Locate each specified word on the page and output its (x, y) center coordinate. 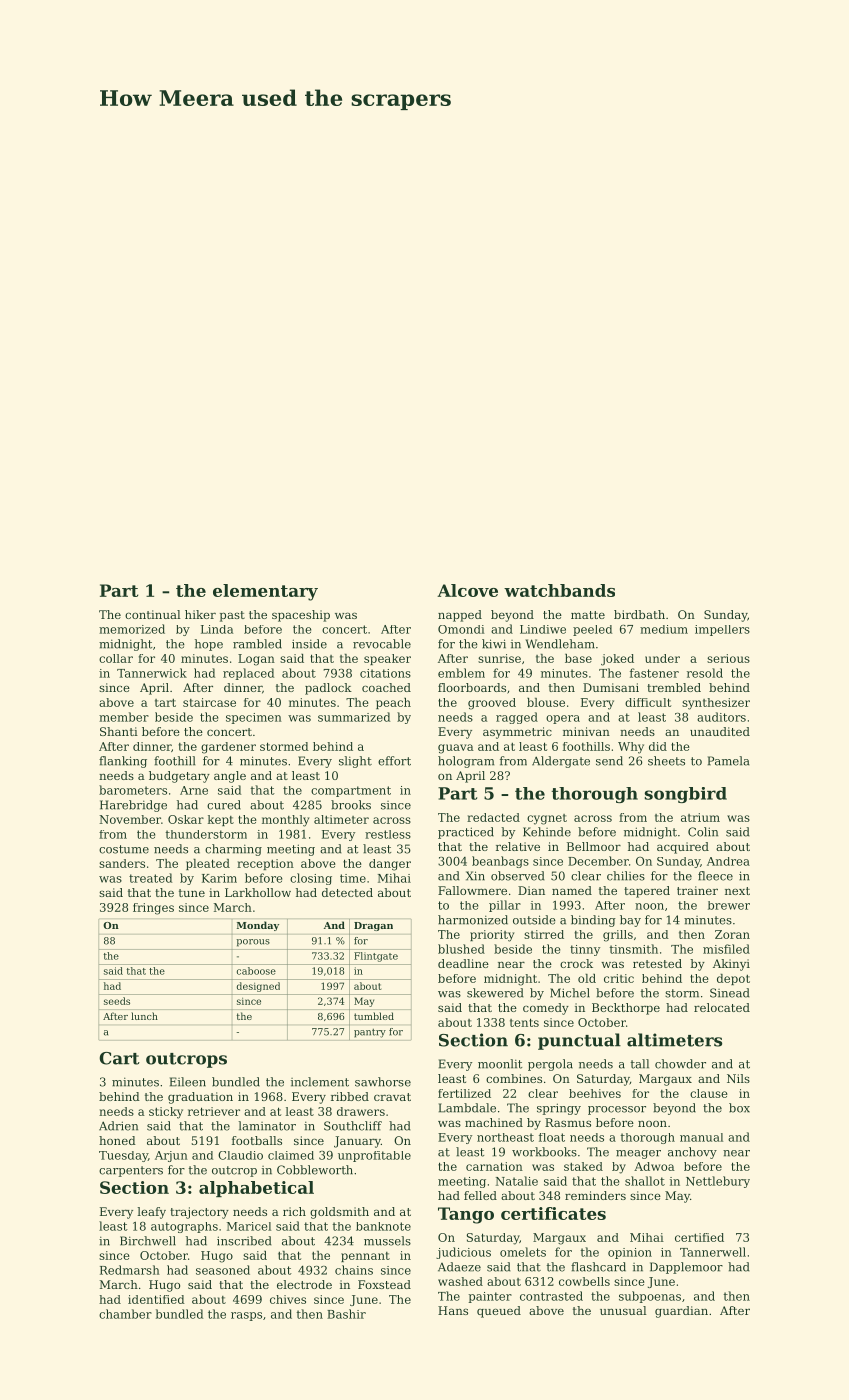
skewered (495, 993)
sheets (666, 761)
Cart (119, 1058)
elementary (265, 592)
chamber (125, 1314)
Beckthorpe (626, 1009)
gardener (228, 748)
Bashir (346, 1314)
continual (153, 614)
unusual (623, 1310)
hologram (466, 762)
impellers (722, 630)
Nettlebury (718, 1182)
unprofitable (374, 1156)
